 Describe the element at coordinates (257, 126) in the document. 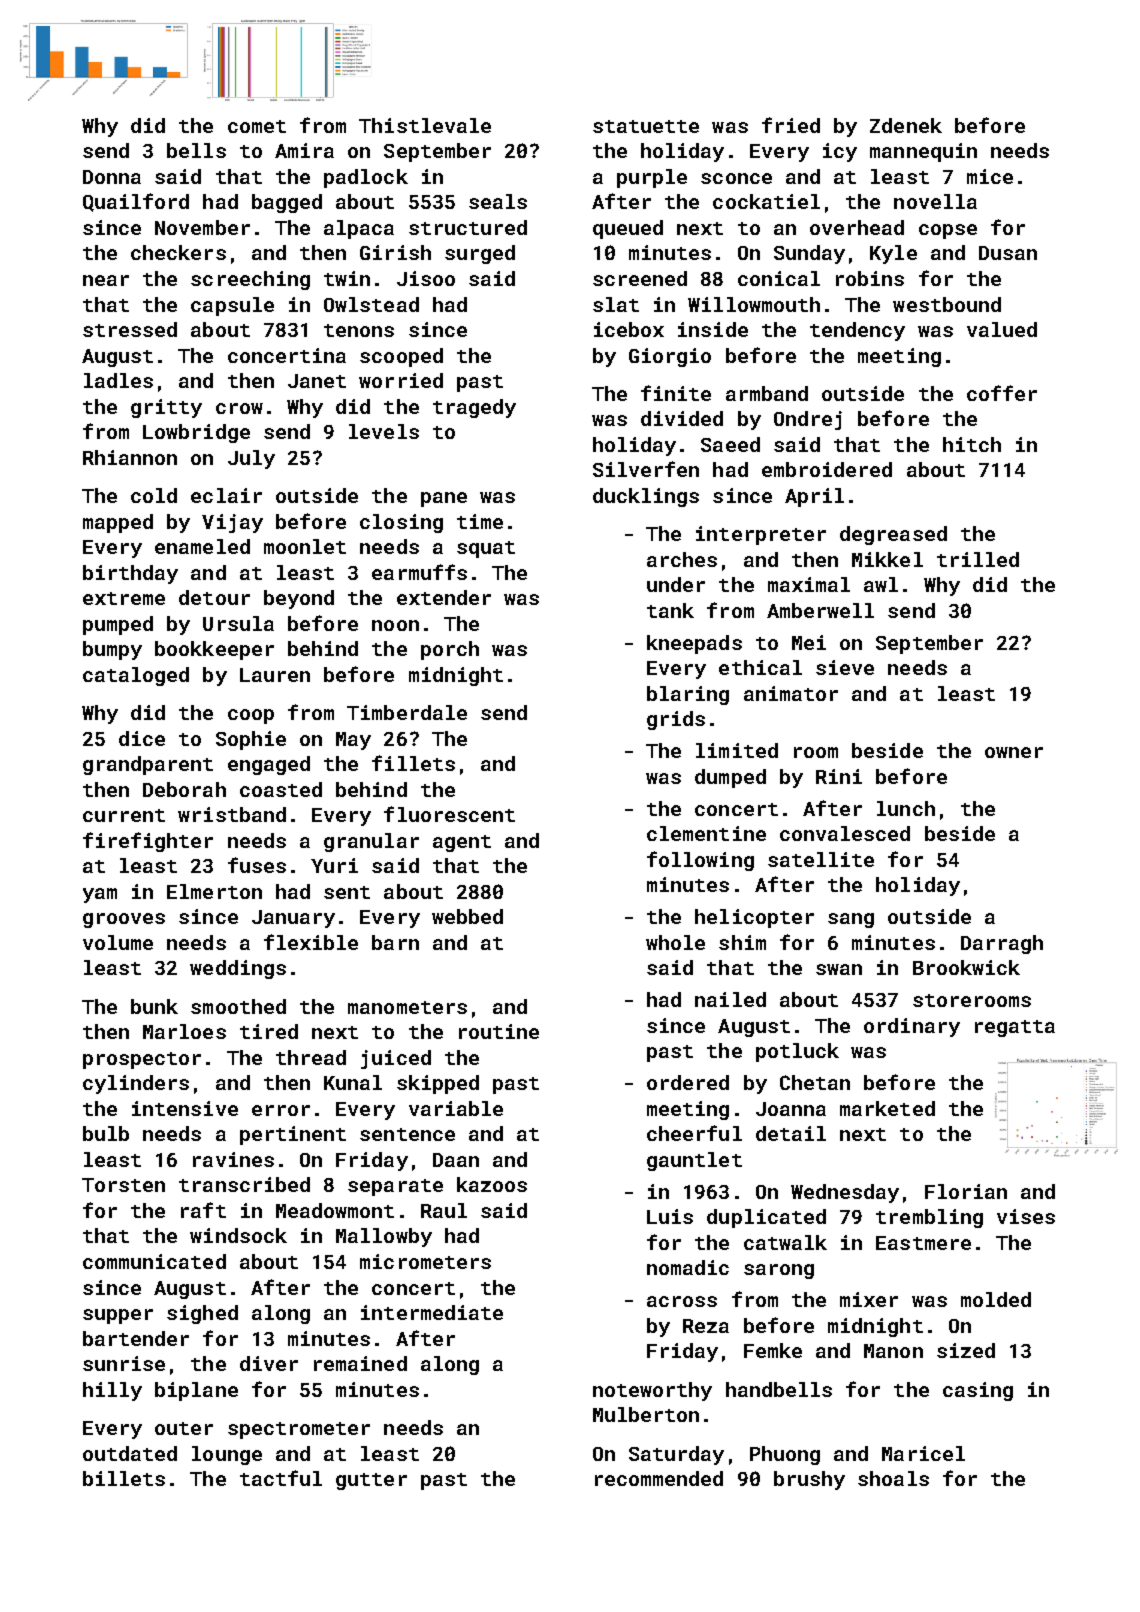

I see `comet` at that location.
